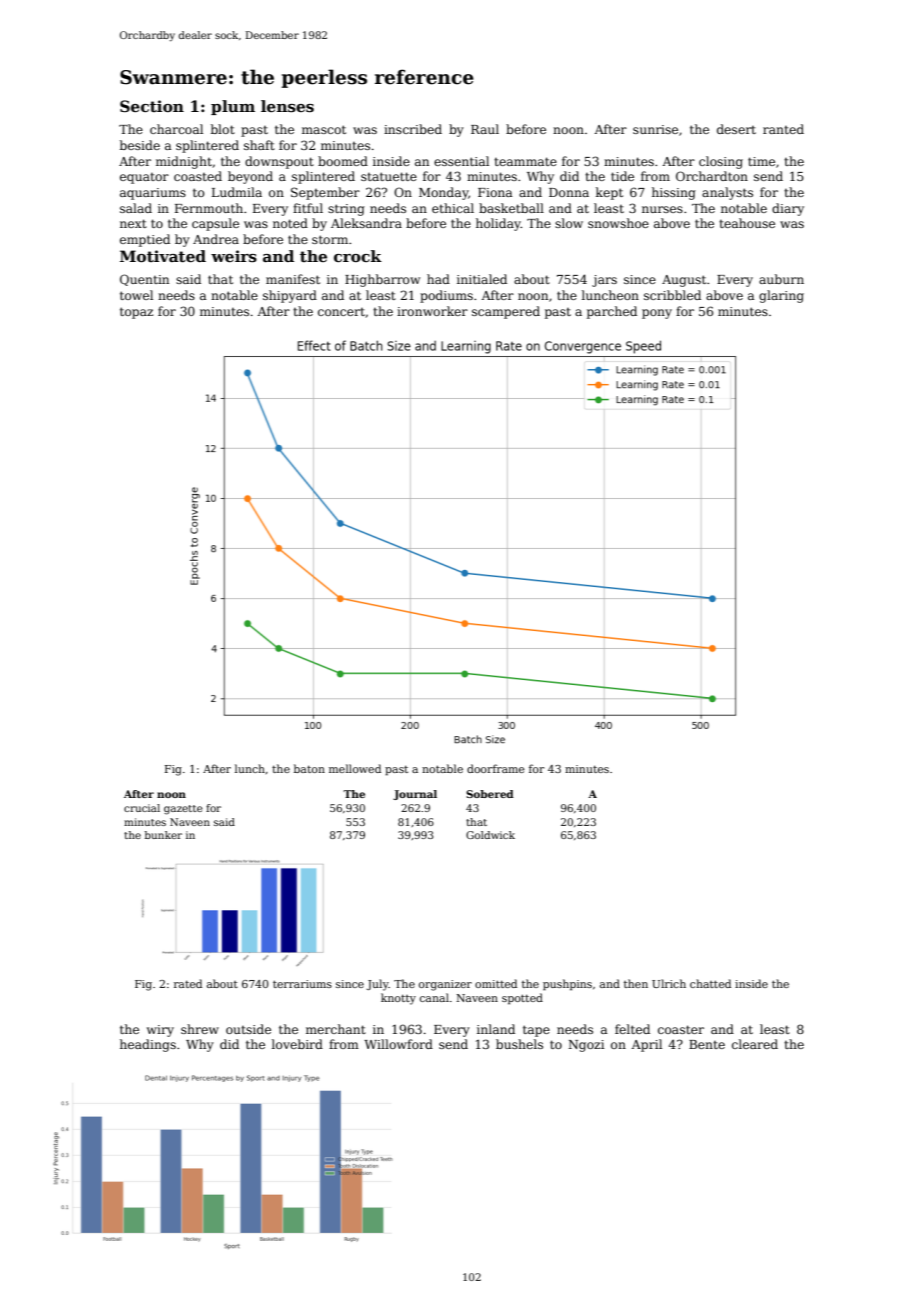 The image size is (924, 1308). What do you see at coordinates (163, 835) in the screenshot?
I see `bunker` at bounding box center [163, 835].
